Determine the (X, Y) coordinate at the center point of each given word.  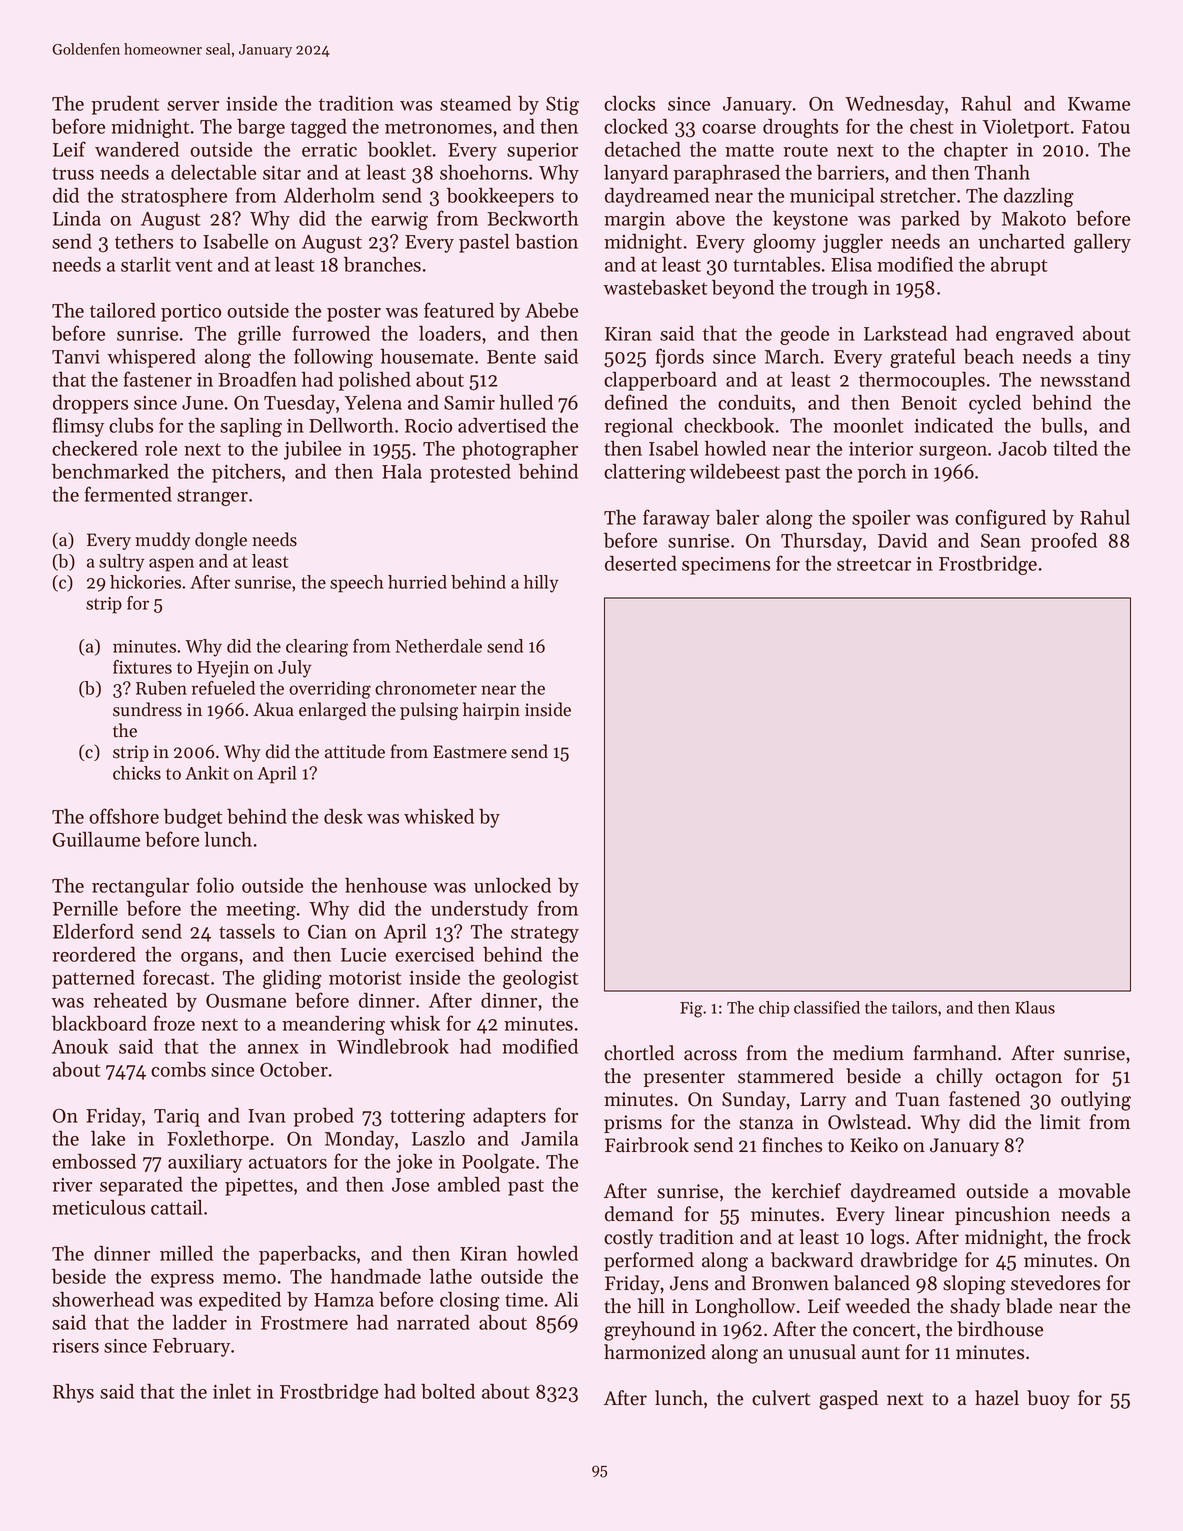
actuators (288, 1162)
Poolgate (498, 1163)
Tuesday (299, 404)
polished (374, 381)
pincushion (1002, 1215)
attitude (355, 751)
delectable (213, 172)
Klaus (1035, 1007)
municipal (832, 197)
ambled (469, 1184)
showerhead (103, 1299)
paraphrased (726, 174)
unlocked (512, 885)
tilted (1075, 448)
